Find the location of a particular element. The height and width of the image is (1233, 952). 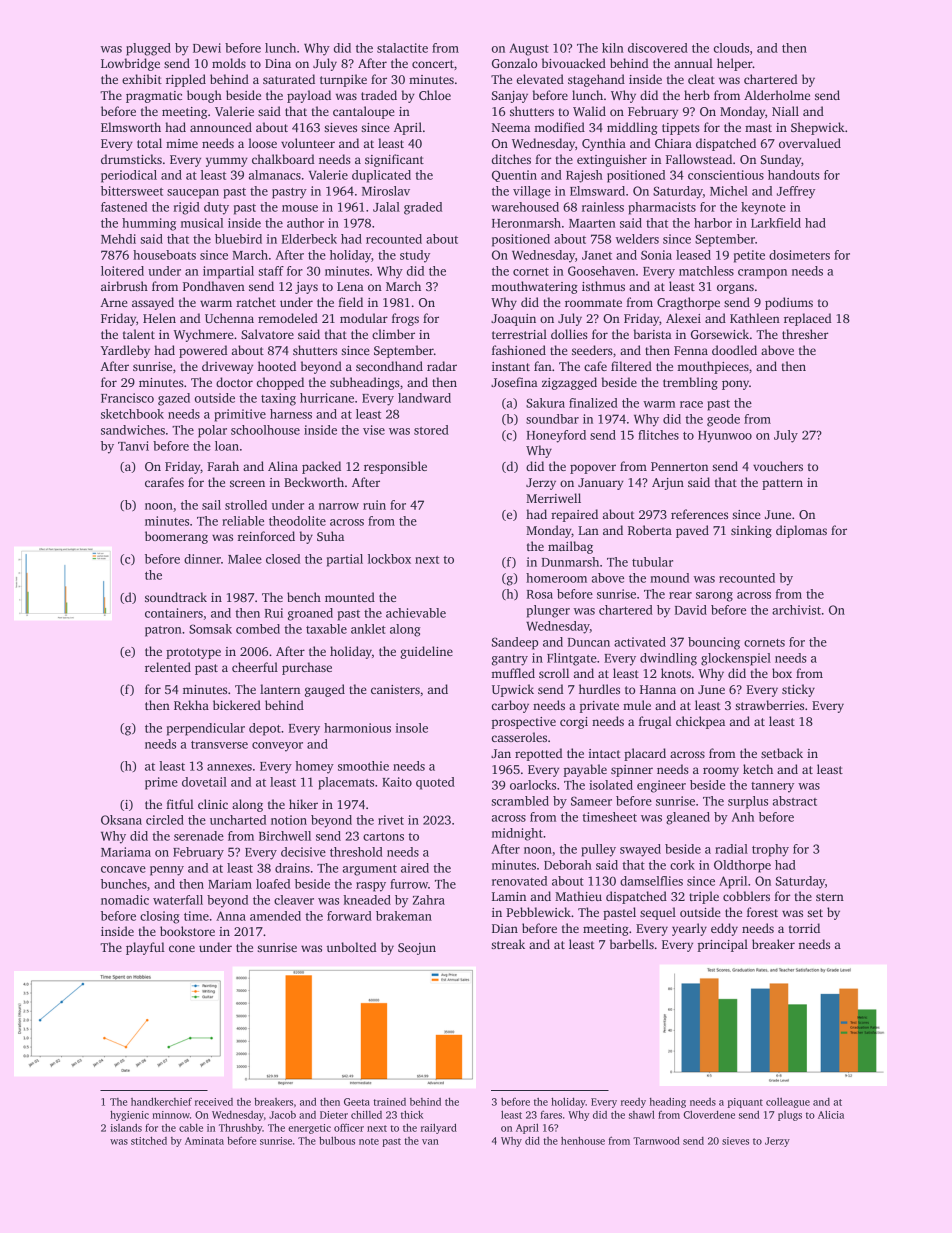

sandwiches is located at coordinates (133, 430).
